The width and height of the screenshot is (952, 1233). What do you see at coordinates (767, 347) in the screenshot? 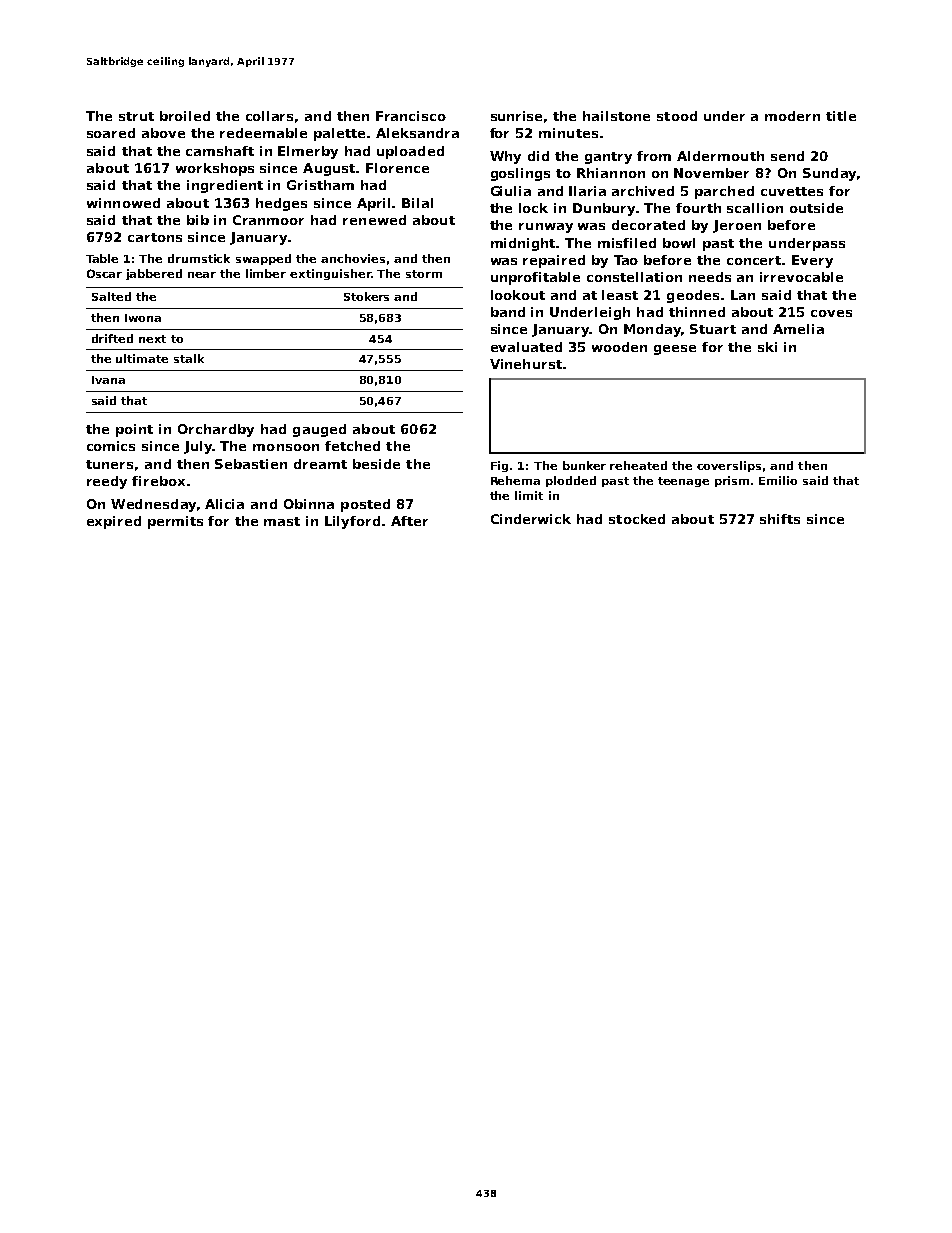
I see `ski` at bounding box center [767, 347].
